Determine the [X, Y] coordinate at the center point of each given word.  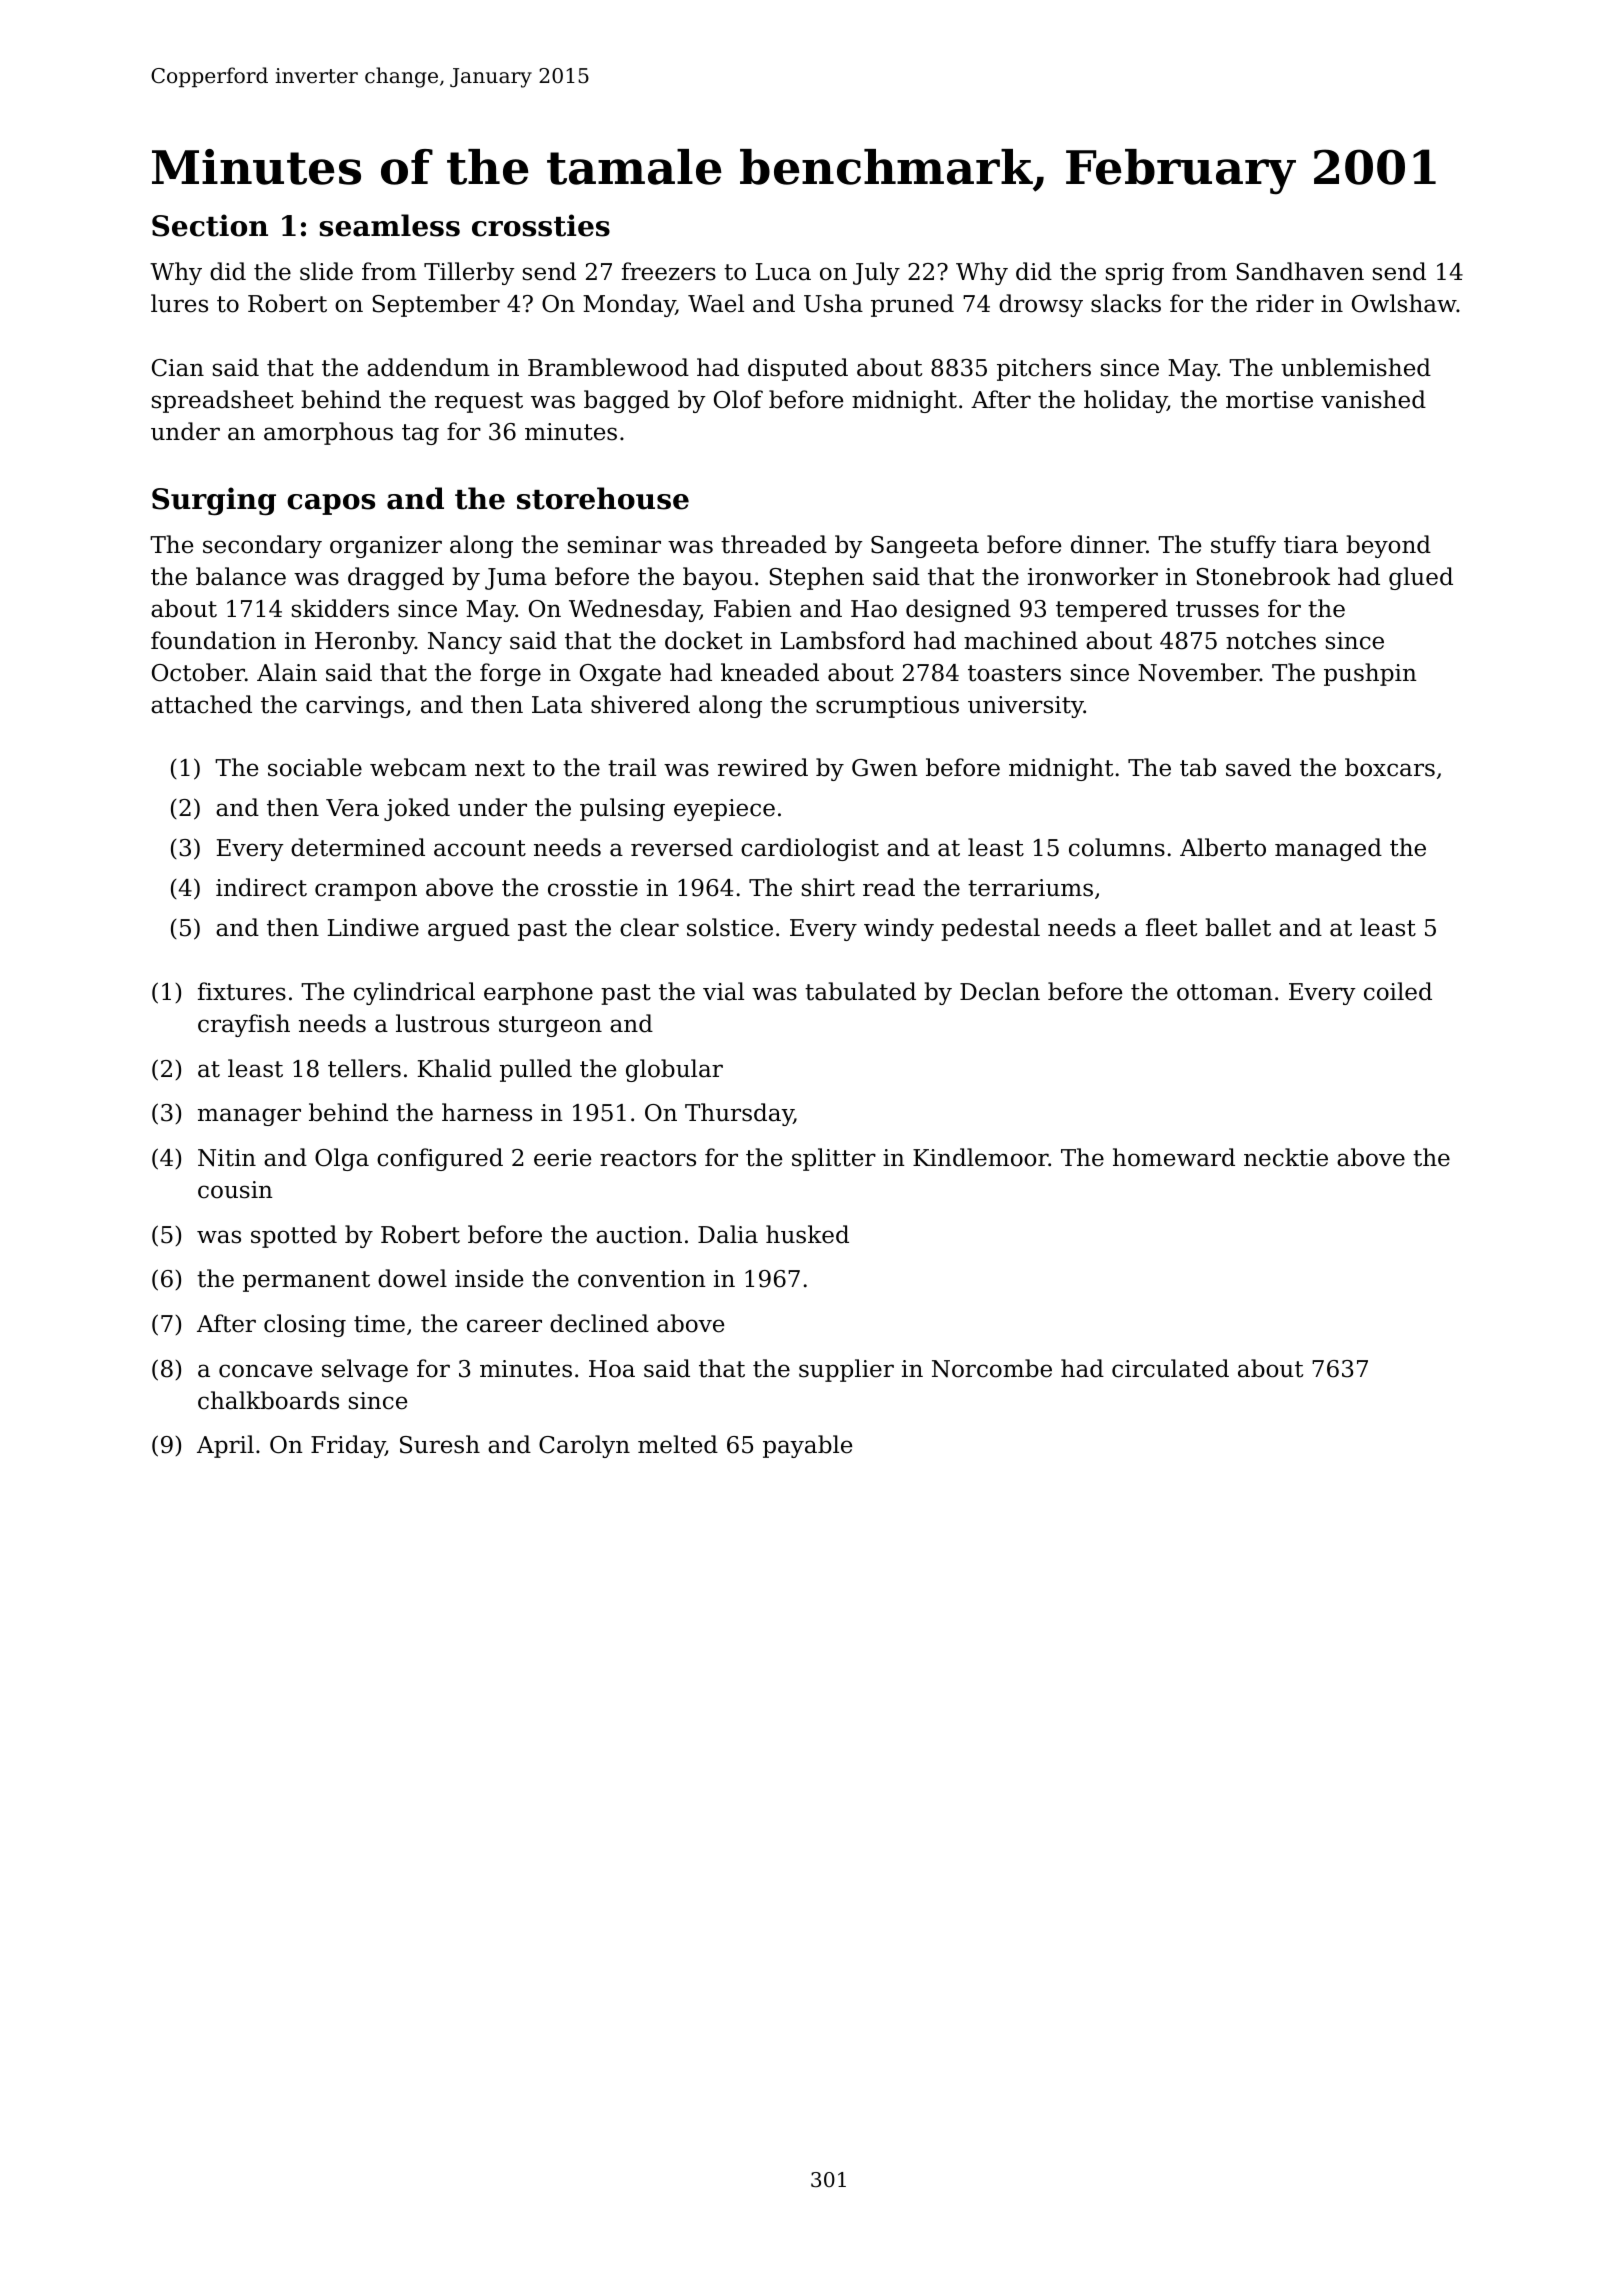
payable [807, 1446]
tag [420, 434]
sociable [315, 767]
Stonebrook [1263, 576]
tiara [1311, 545]
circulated [1170, 1368]
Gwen [885, 768]
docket [704, 640]
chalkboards [268, 1400]
